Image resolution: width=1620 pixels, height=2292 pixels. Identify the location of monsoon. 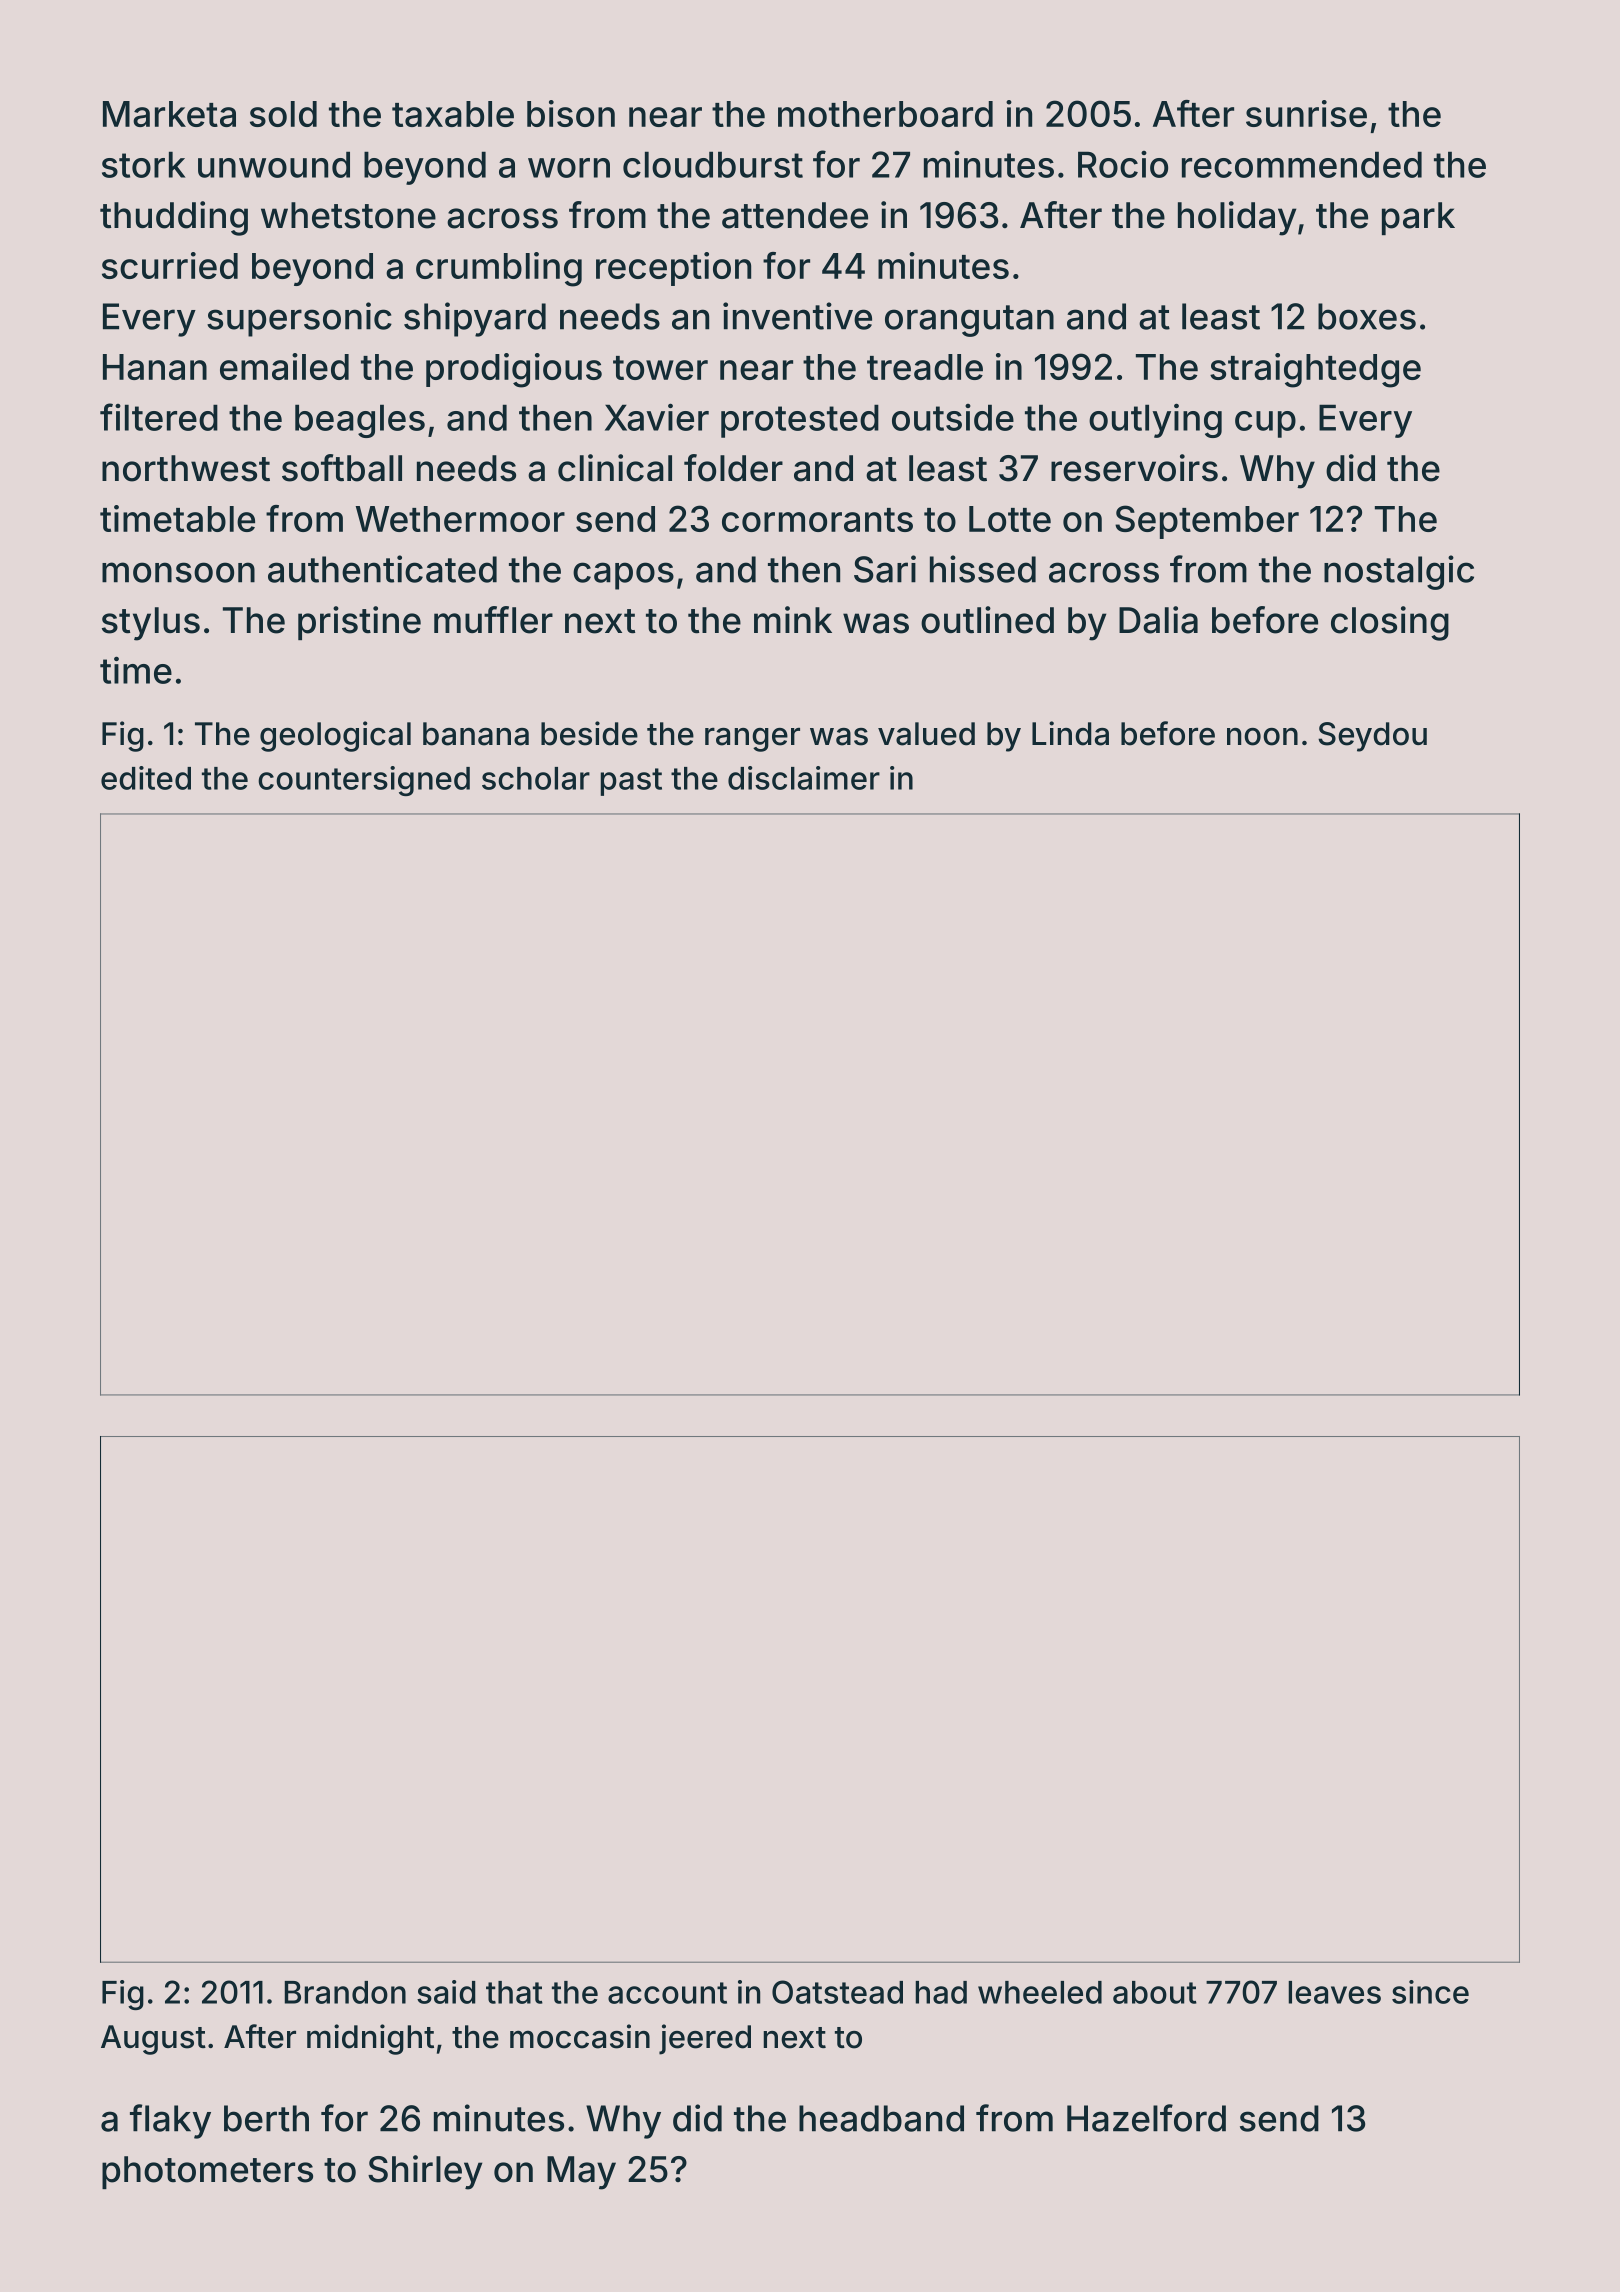
(178, 572).
